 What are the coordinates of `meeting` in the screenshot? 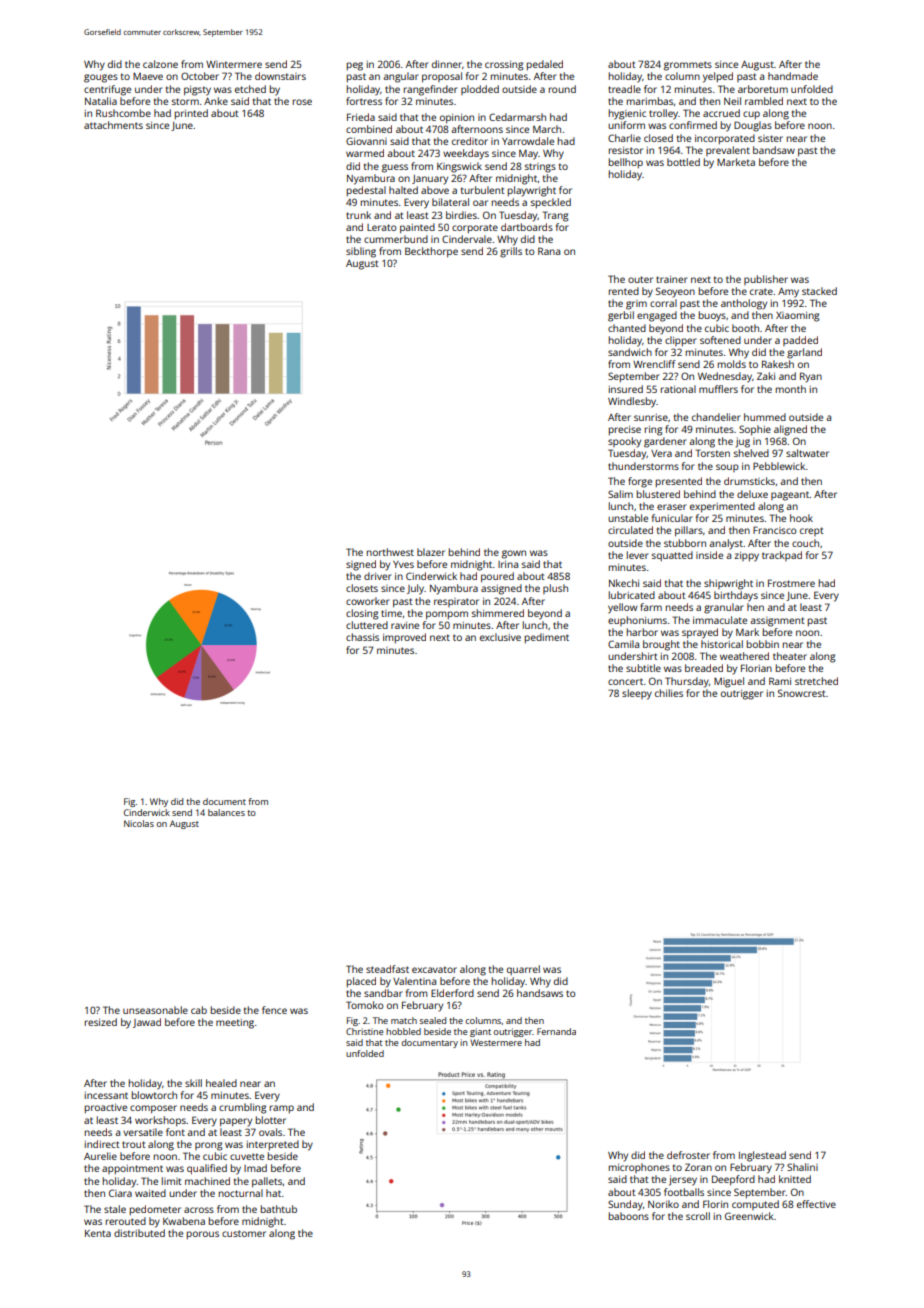 It's located at (235, 1024).
